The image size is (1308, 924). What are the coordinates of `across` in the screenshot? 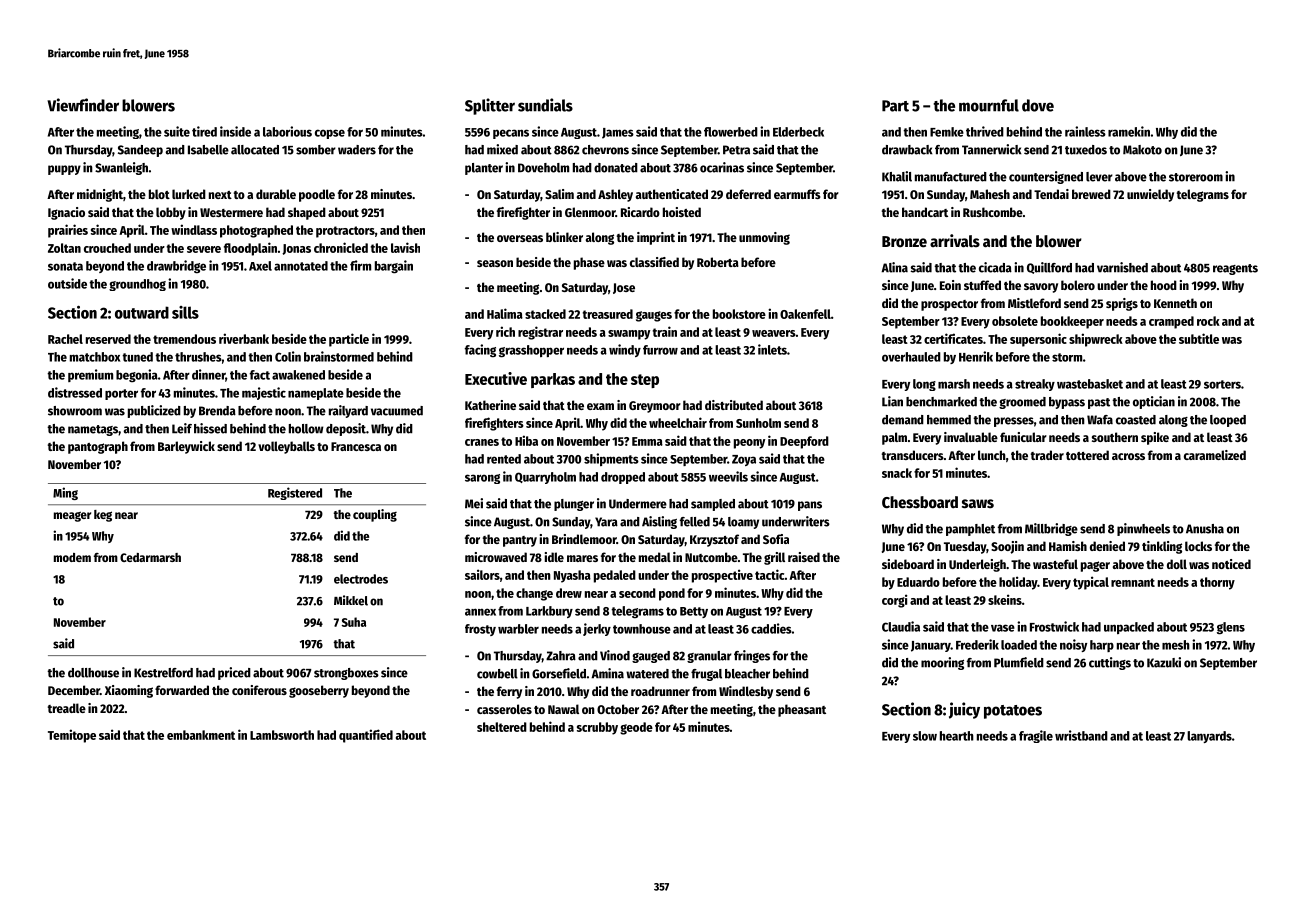 It's located at (1128, 456).
